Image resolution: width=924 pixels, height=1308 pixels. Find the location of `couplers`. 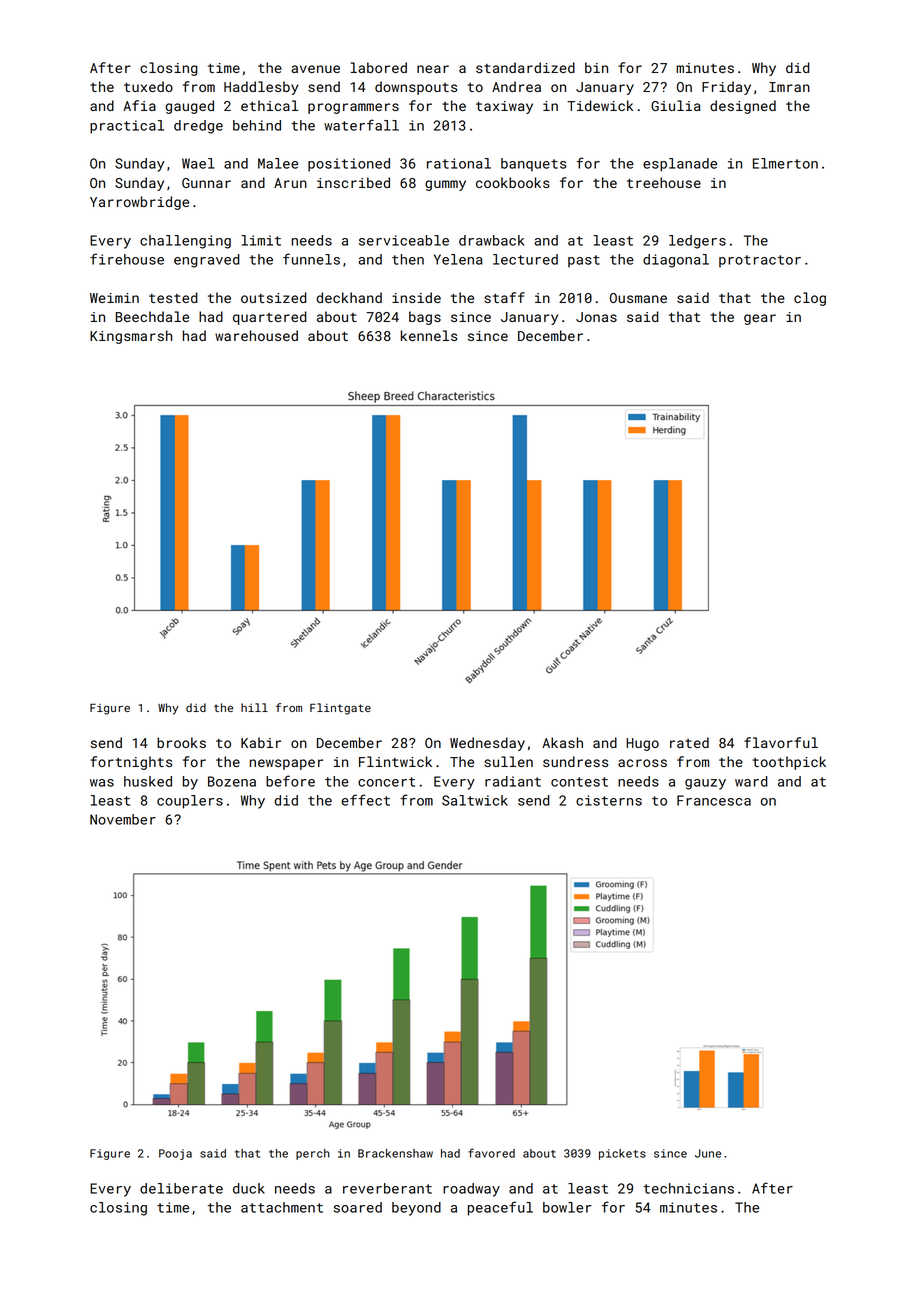

couplers is located at coordinates (190, 802).
